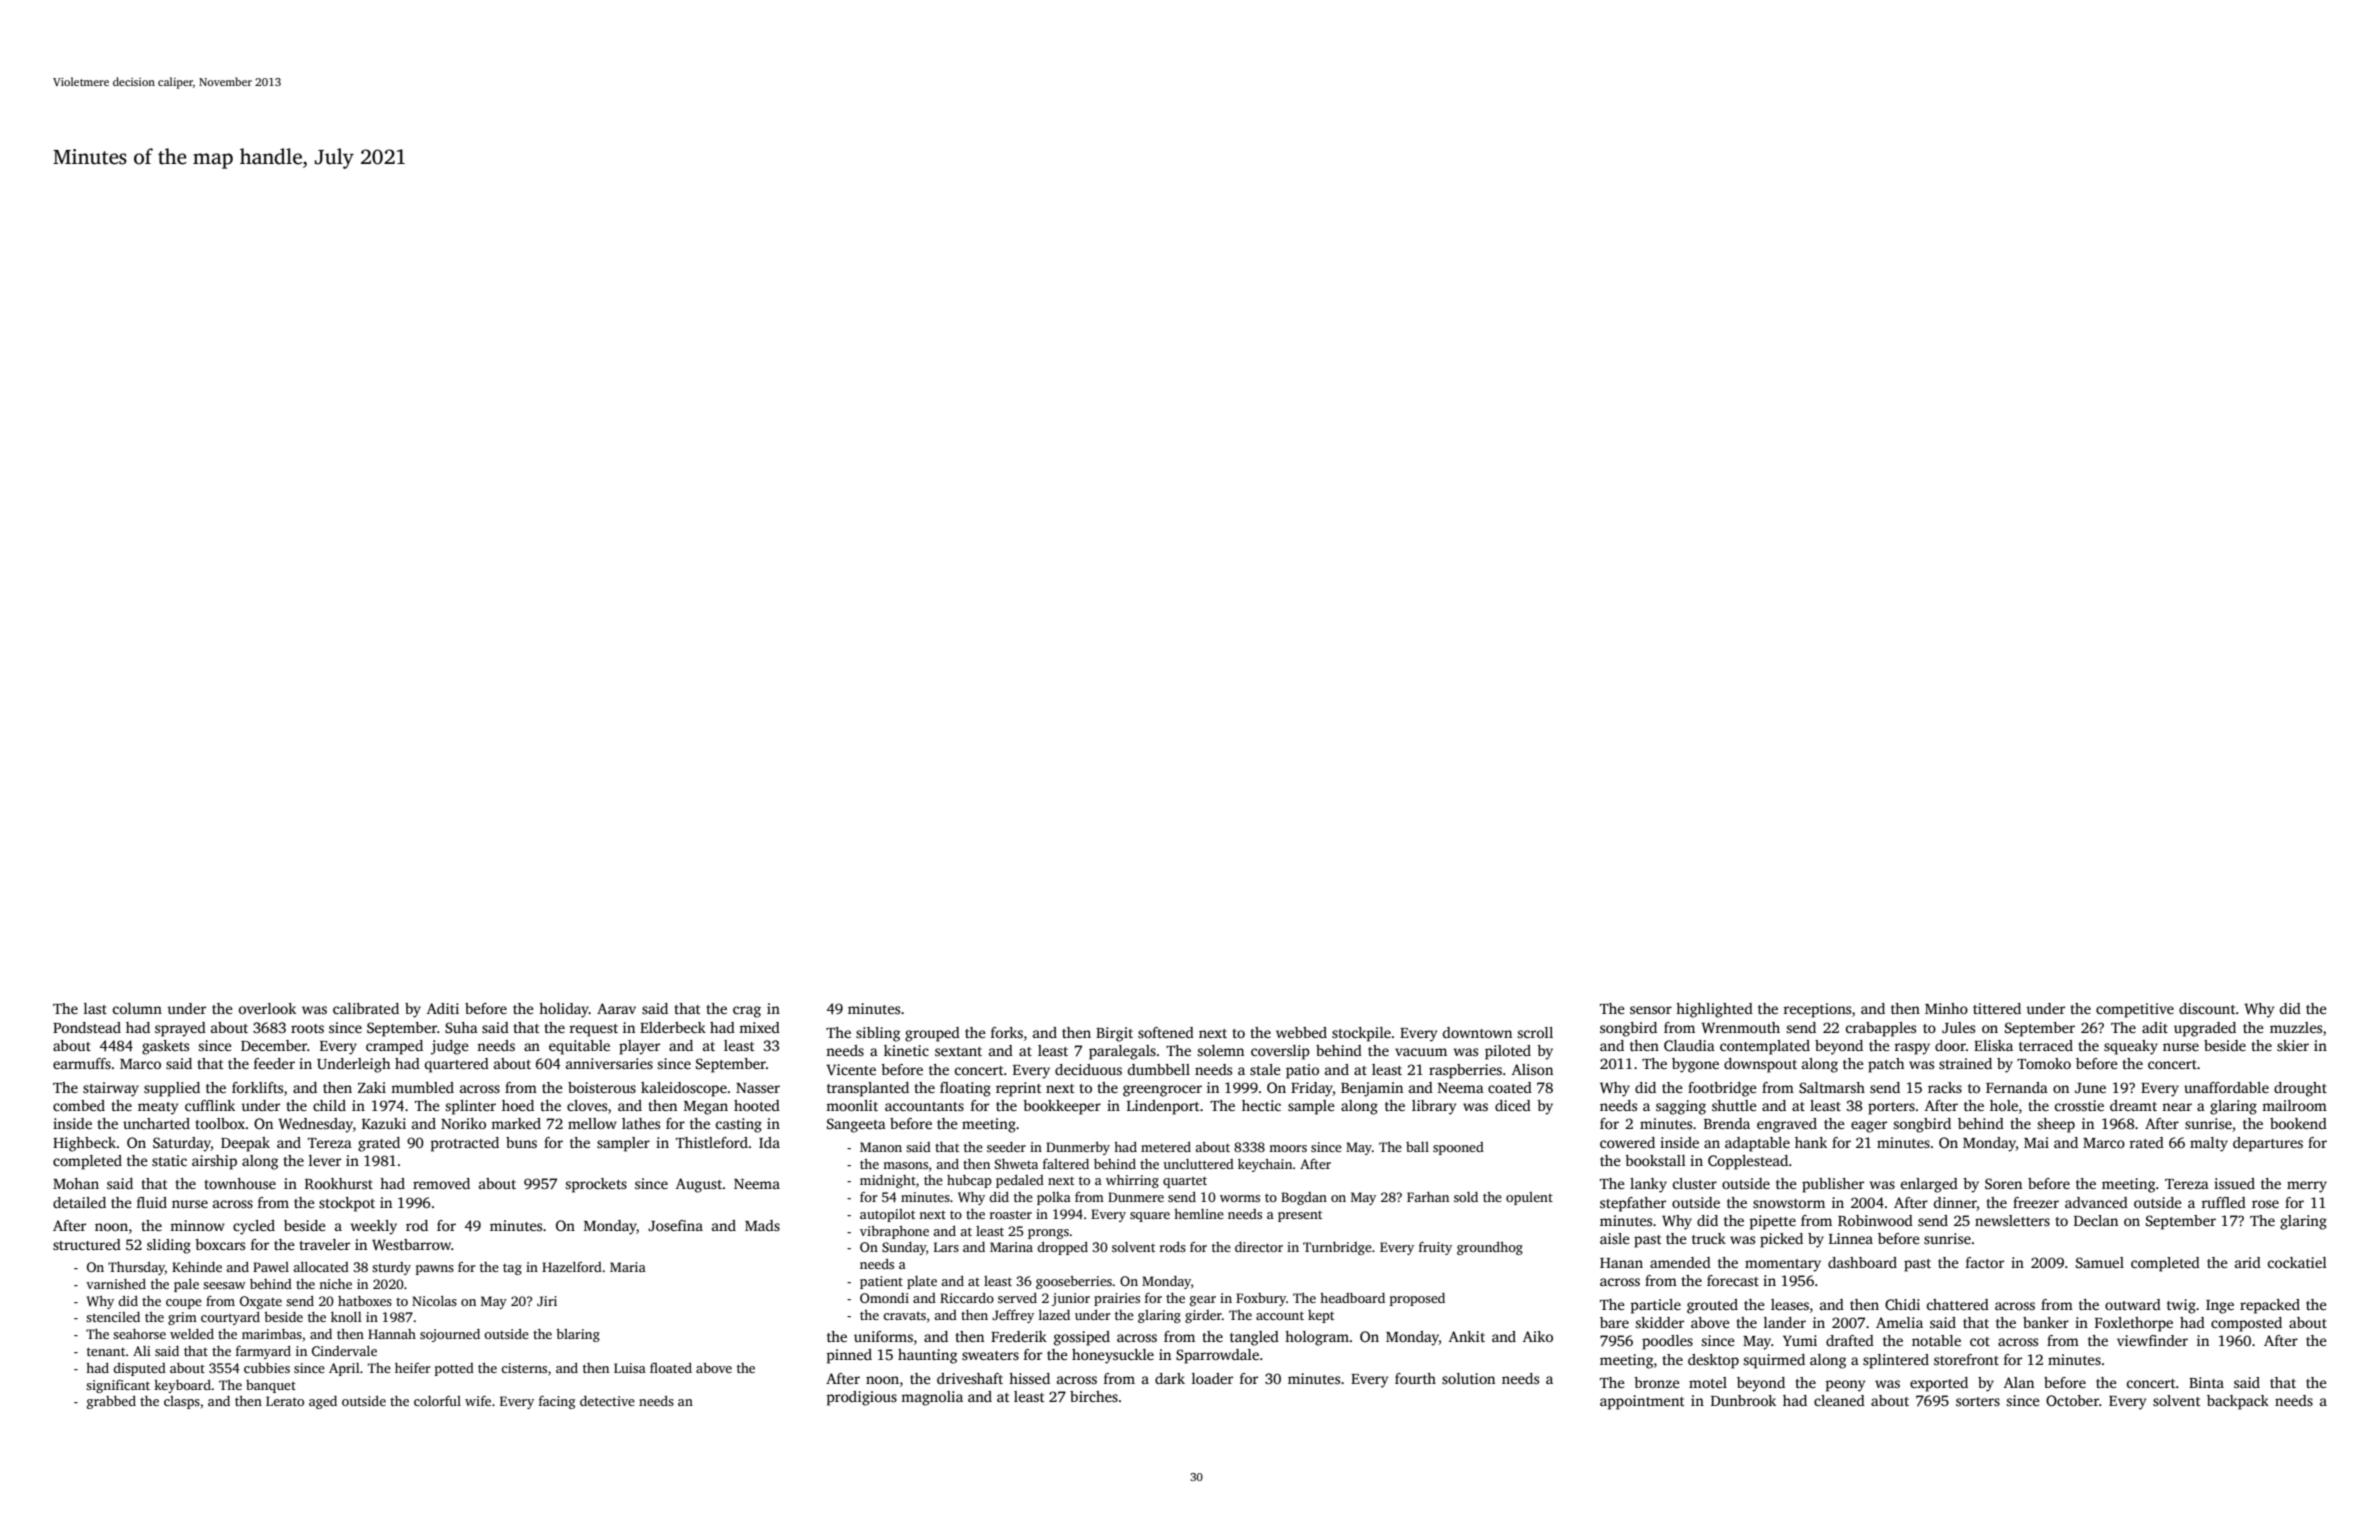  What do you see at coordinates (1117, 1299) in the page?
I see `prairies` at bounding box center [1117, 1299].
